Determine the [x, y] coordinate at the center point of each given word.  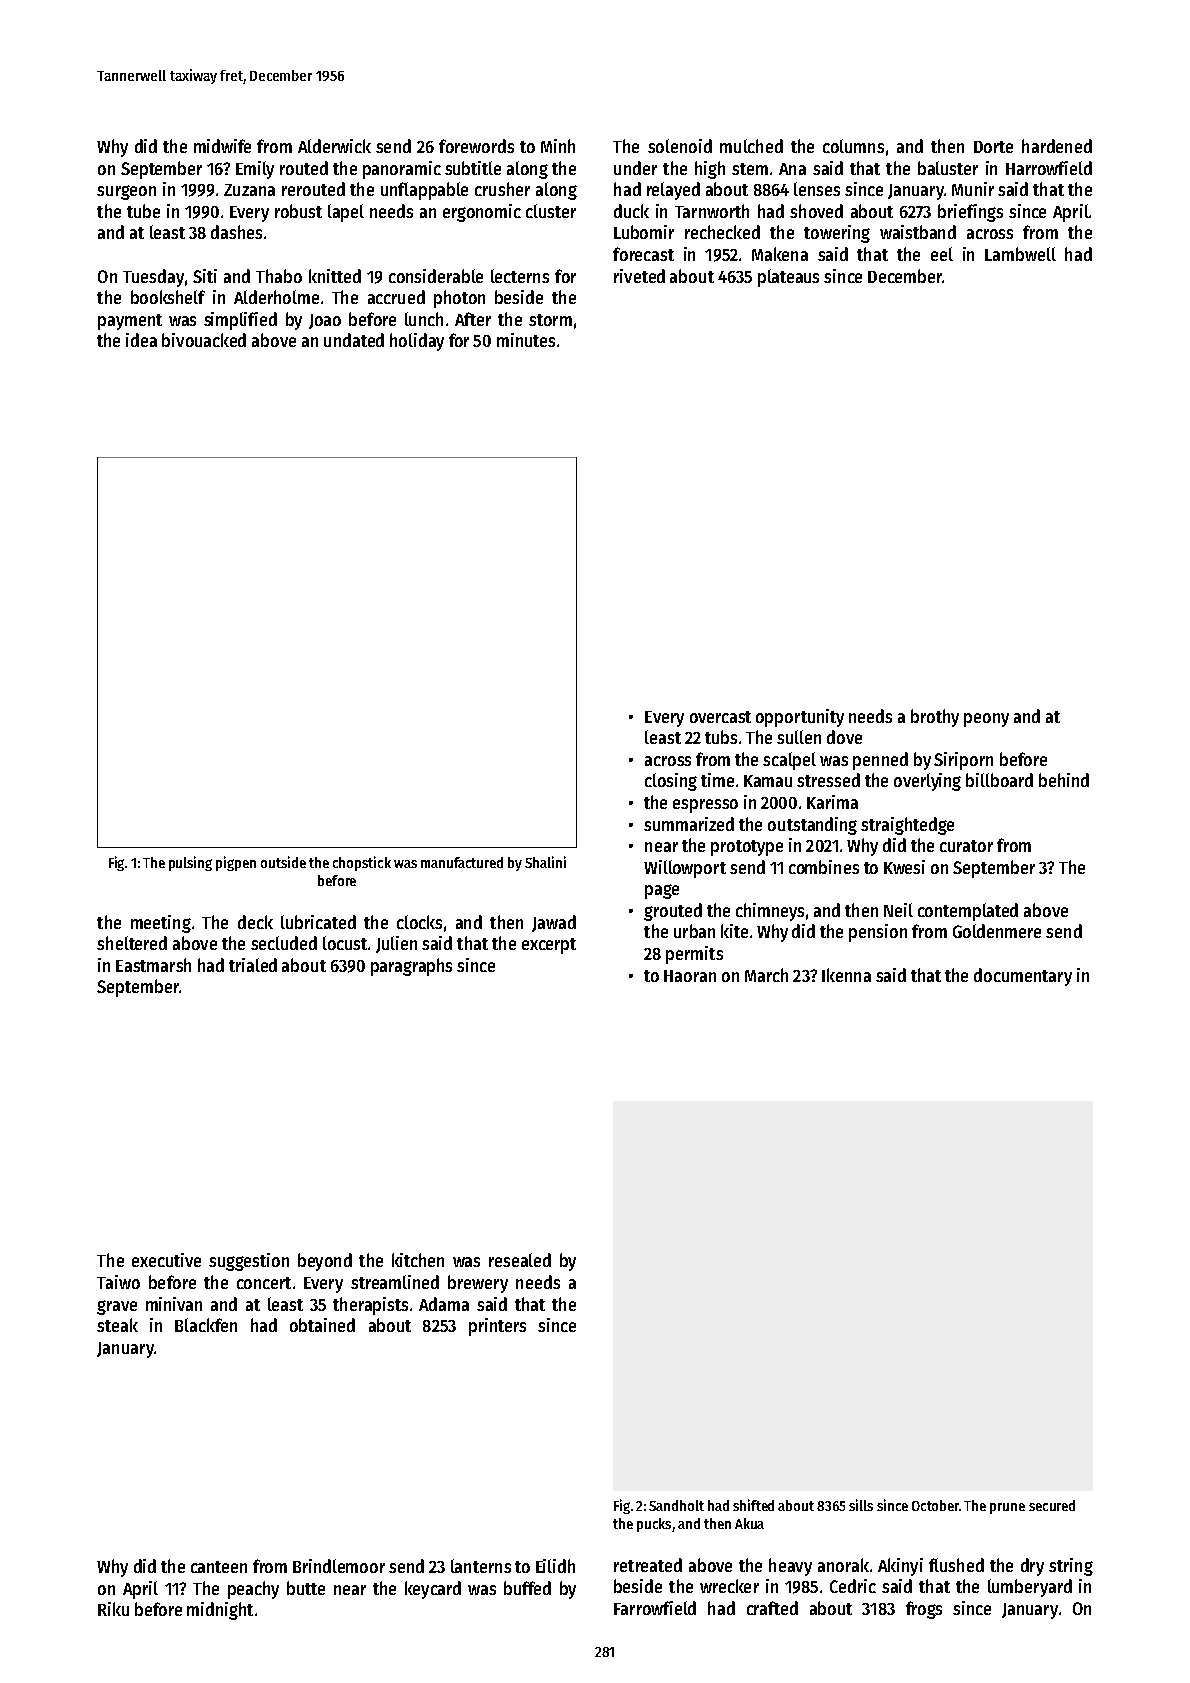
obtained [322, 1325]
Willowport [685, 869]
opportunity [800, 718]
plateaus [788, 278]
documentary [1023, 977]
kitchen [418, 1260]
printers [497, 1327]
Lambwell [1020, 254]
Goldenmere [997, 931]
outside [283, 862]
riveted [639, 276]
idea [141, 340]
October [935, 1505]
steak [117, 1325]
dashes [236, 232]
